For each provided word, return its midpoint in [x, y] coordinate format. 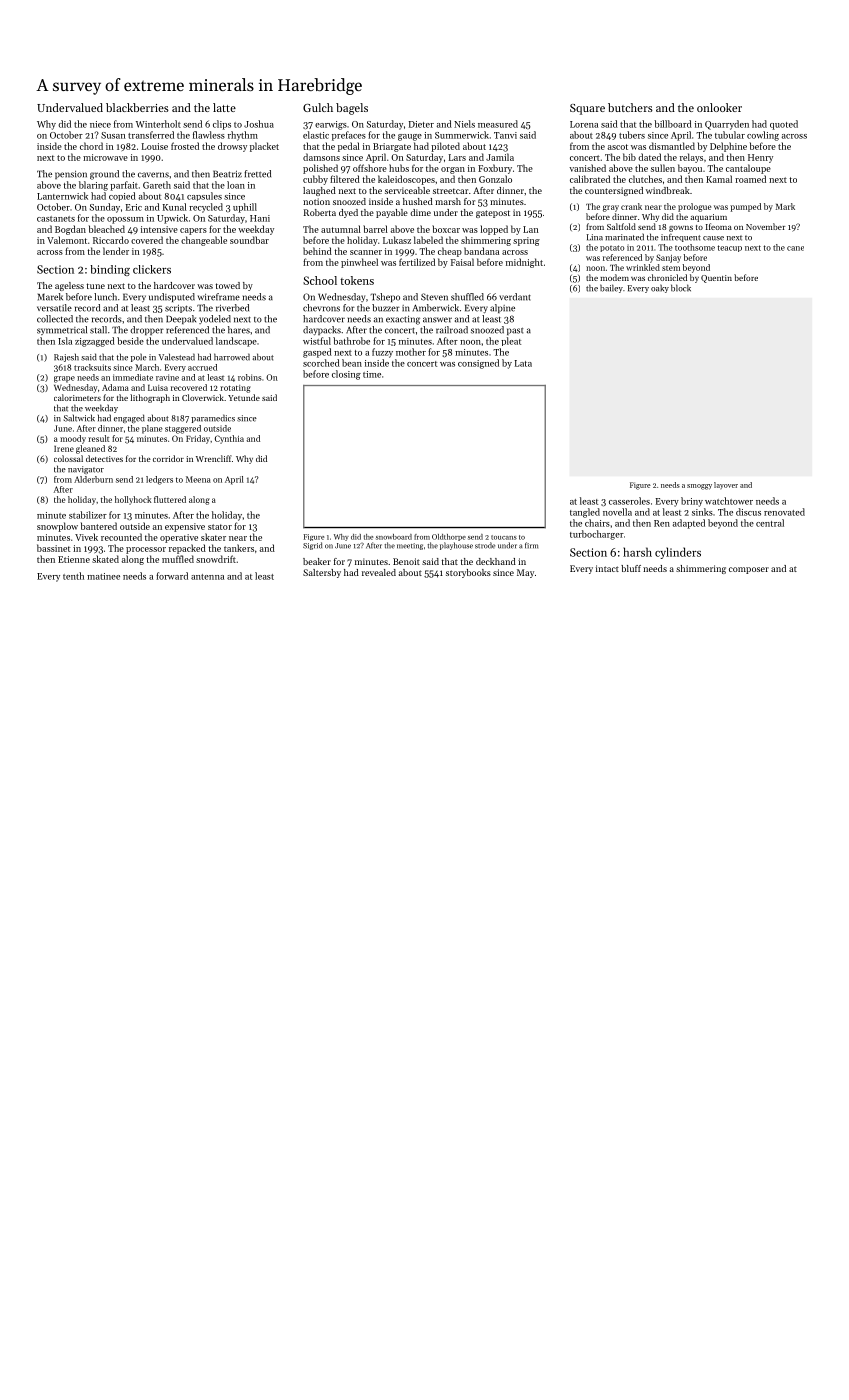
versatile [54, 308]
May [525, 573]
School [320, 280]
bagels [352, 109]
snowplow [57, 527]
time [372, 374]
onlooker [719, 107]
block [681, 288]
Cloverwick [203, 397]
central [770, 523]
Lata [523, 363]
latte [224, 107]
